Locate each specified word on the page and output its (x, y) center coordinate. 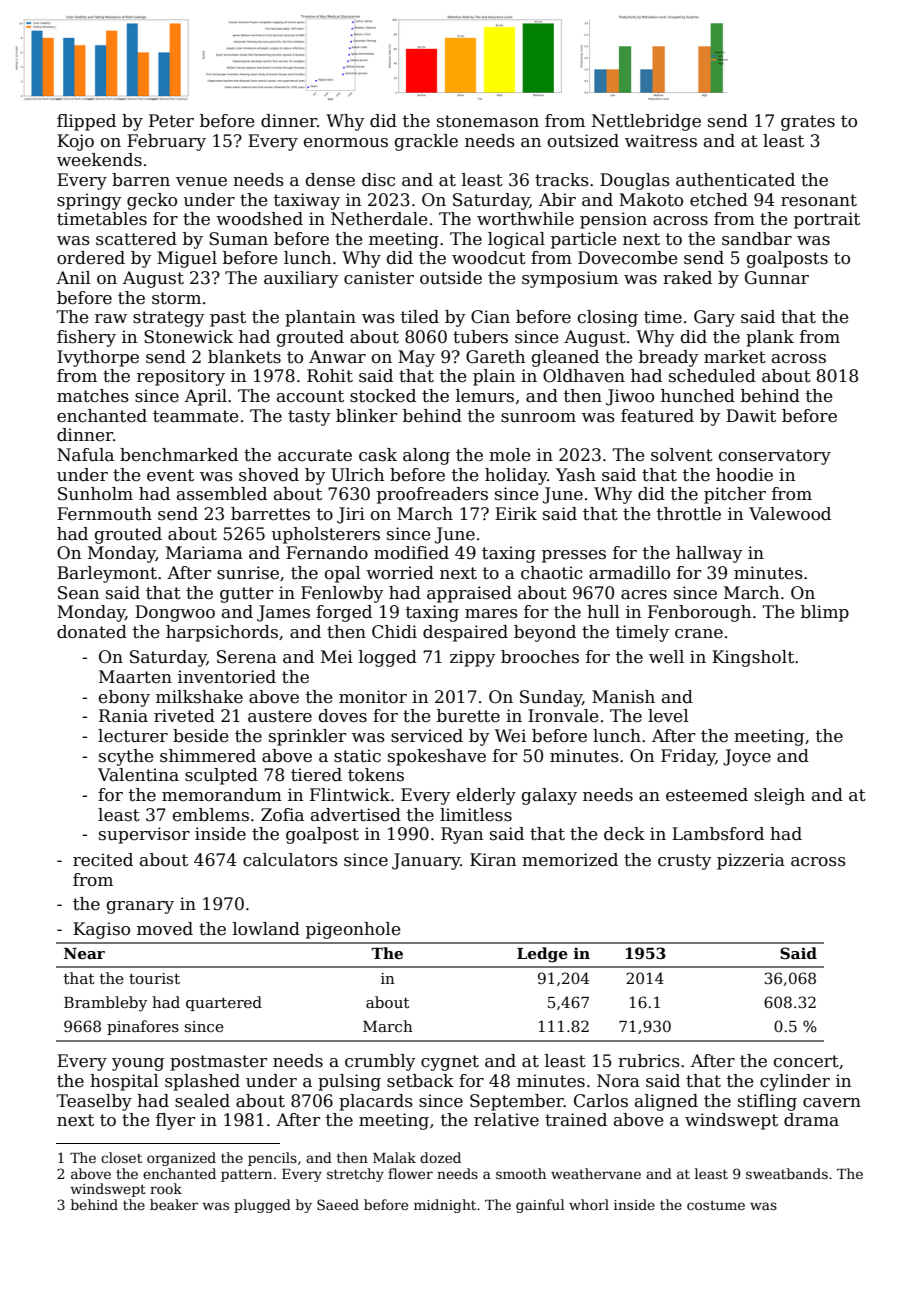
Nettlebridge (646, 122)
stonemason (488, 121)
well (666, 657)
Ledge (542, 955)
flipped (86, 122)
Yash (576, 475)
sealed (202, 1101)
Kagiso (101, 930)
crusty (685, 862)
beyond (545, 633)
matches (93, 396)
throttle (689, 514)
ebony (124, 698)
